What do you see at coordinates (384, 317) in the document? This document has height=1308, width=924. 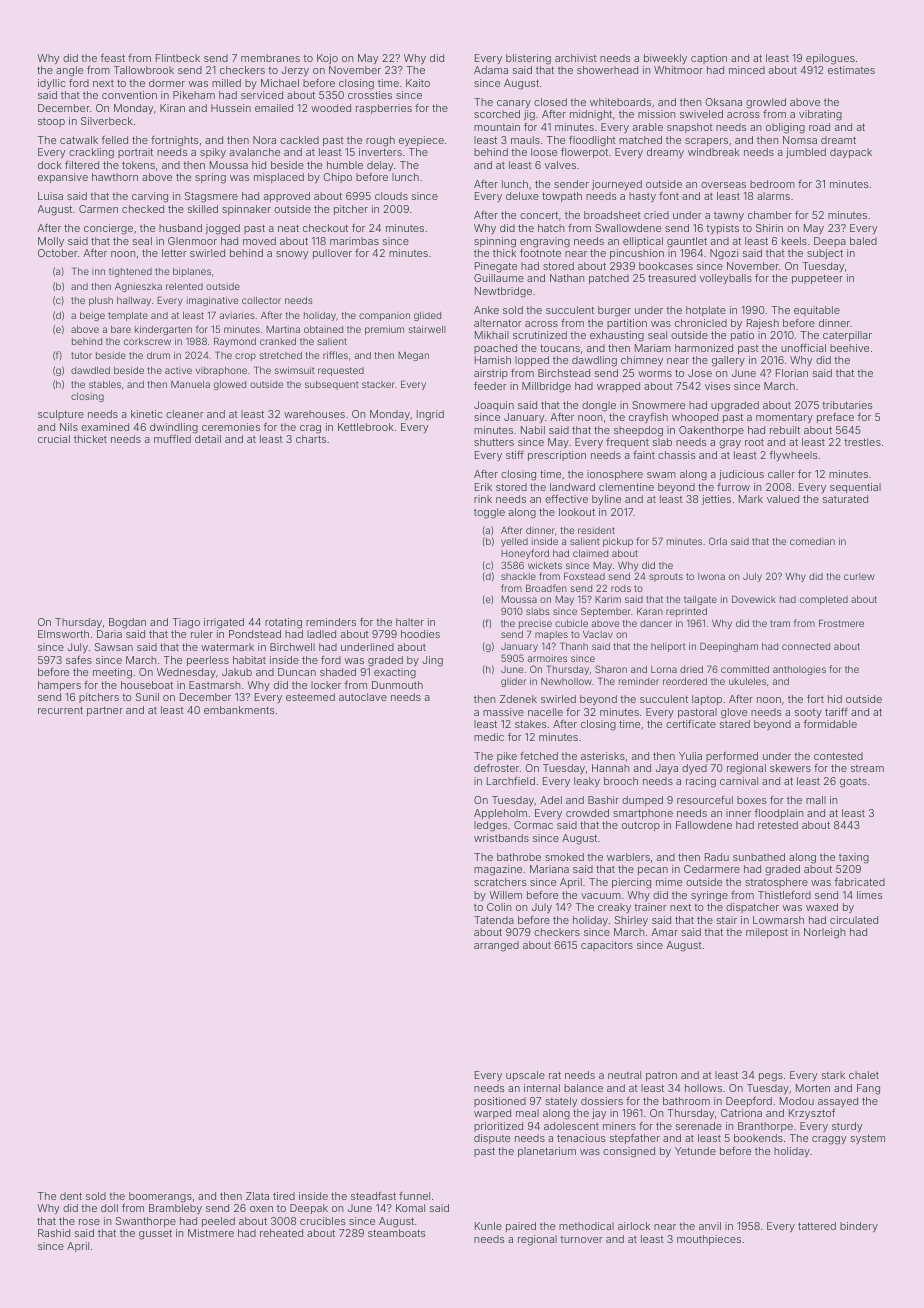 I see `companion` at bounding box center [384, 317].
